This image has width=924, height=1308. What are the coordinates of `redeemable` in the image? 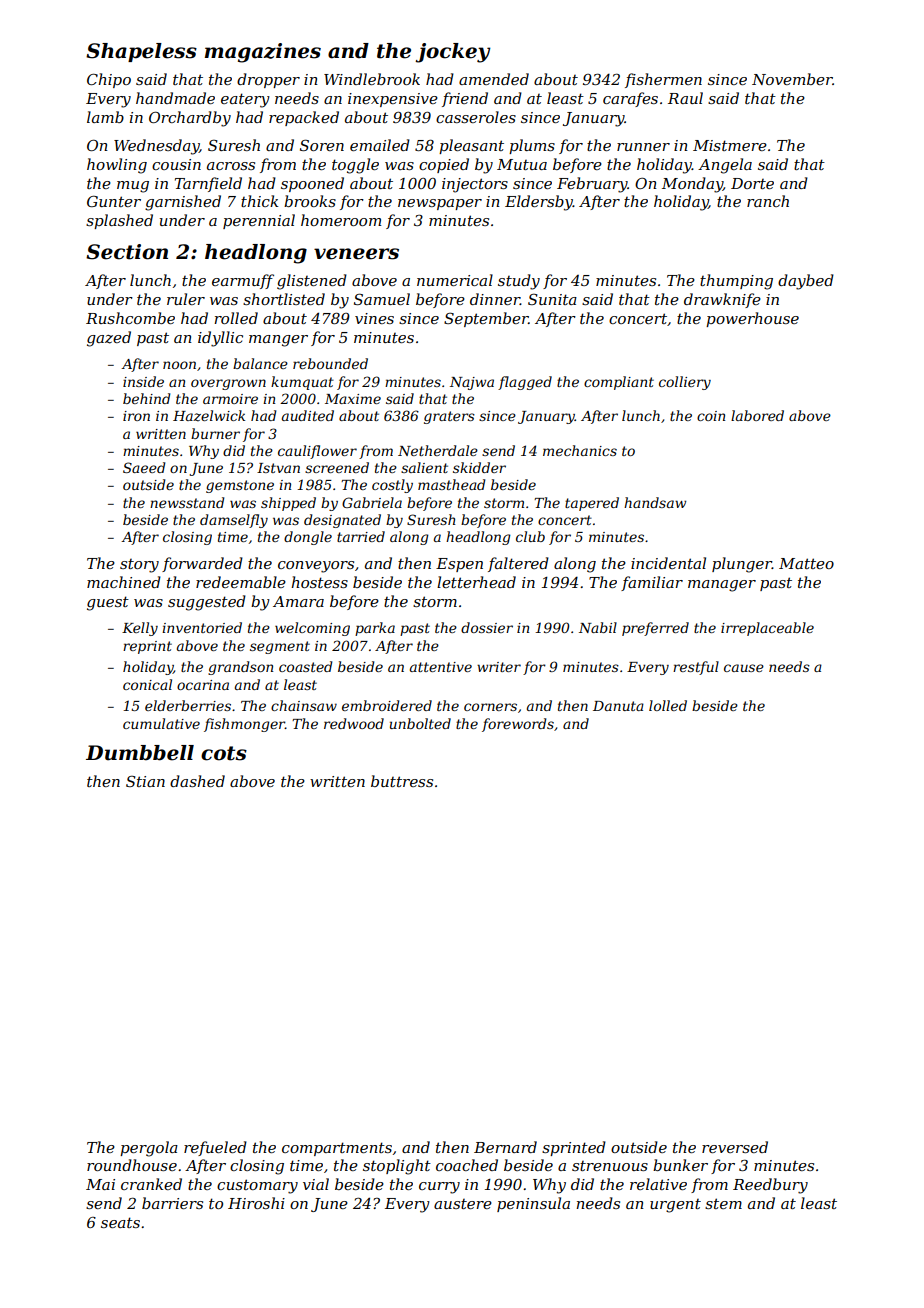 It's located at (241, 582).
